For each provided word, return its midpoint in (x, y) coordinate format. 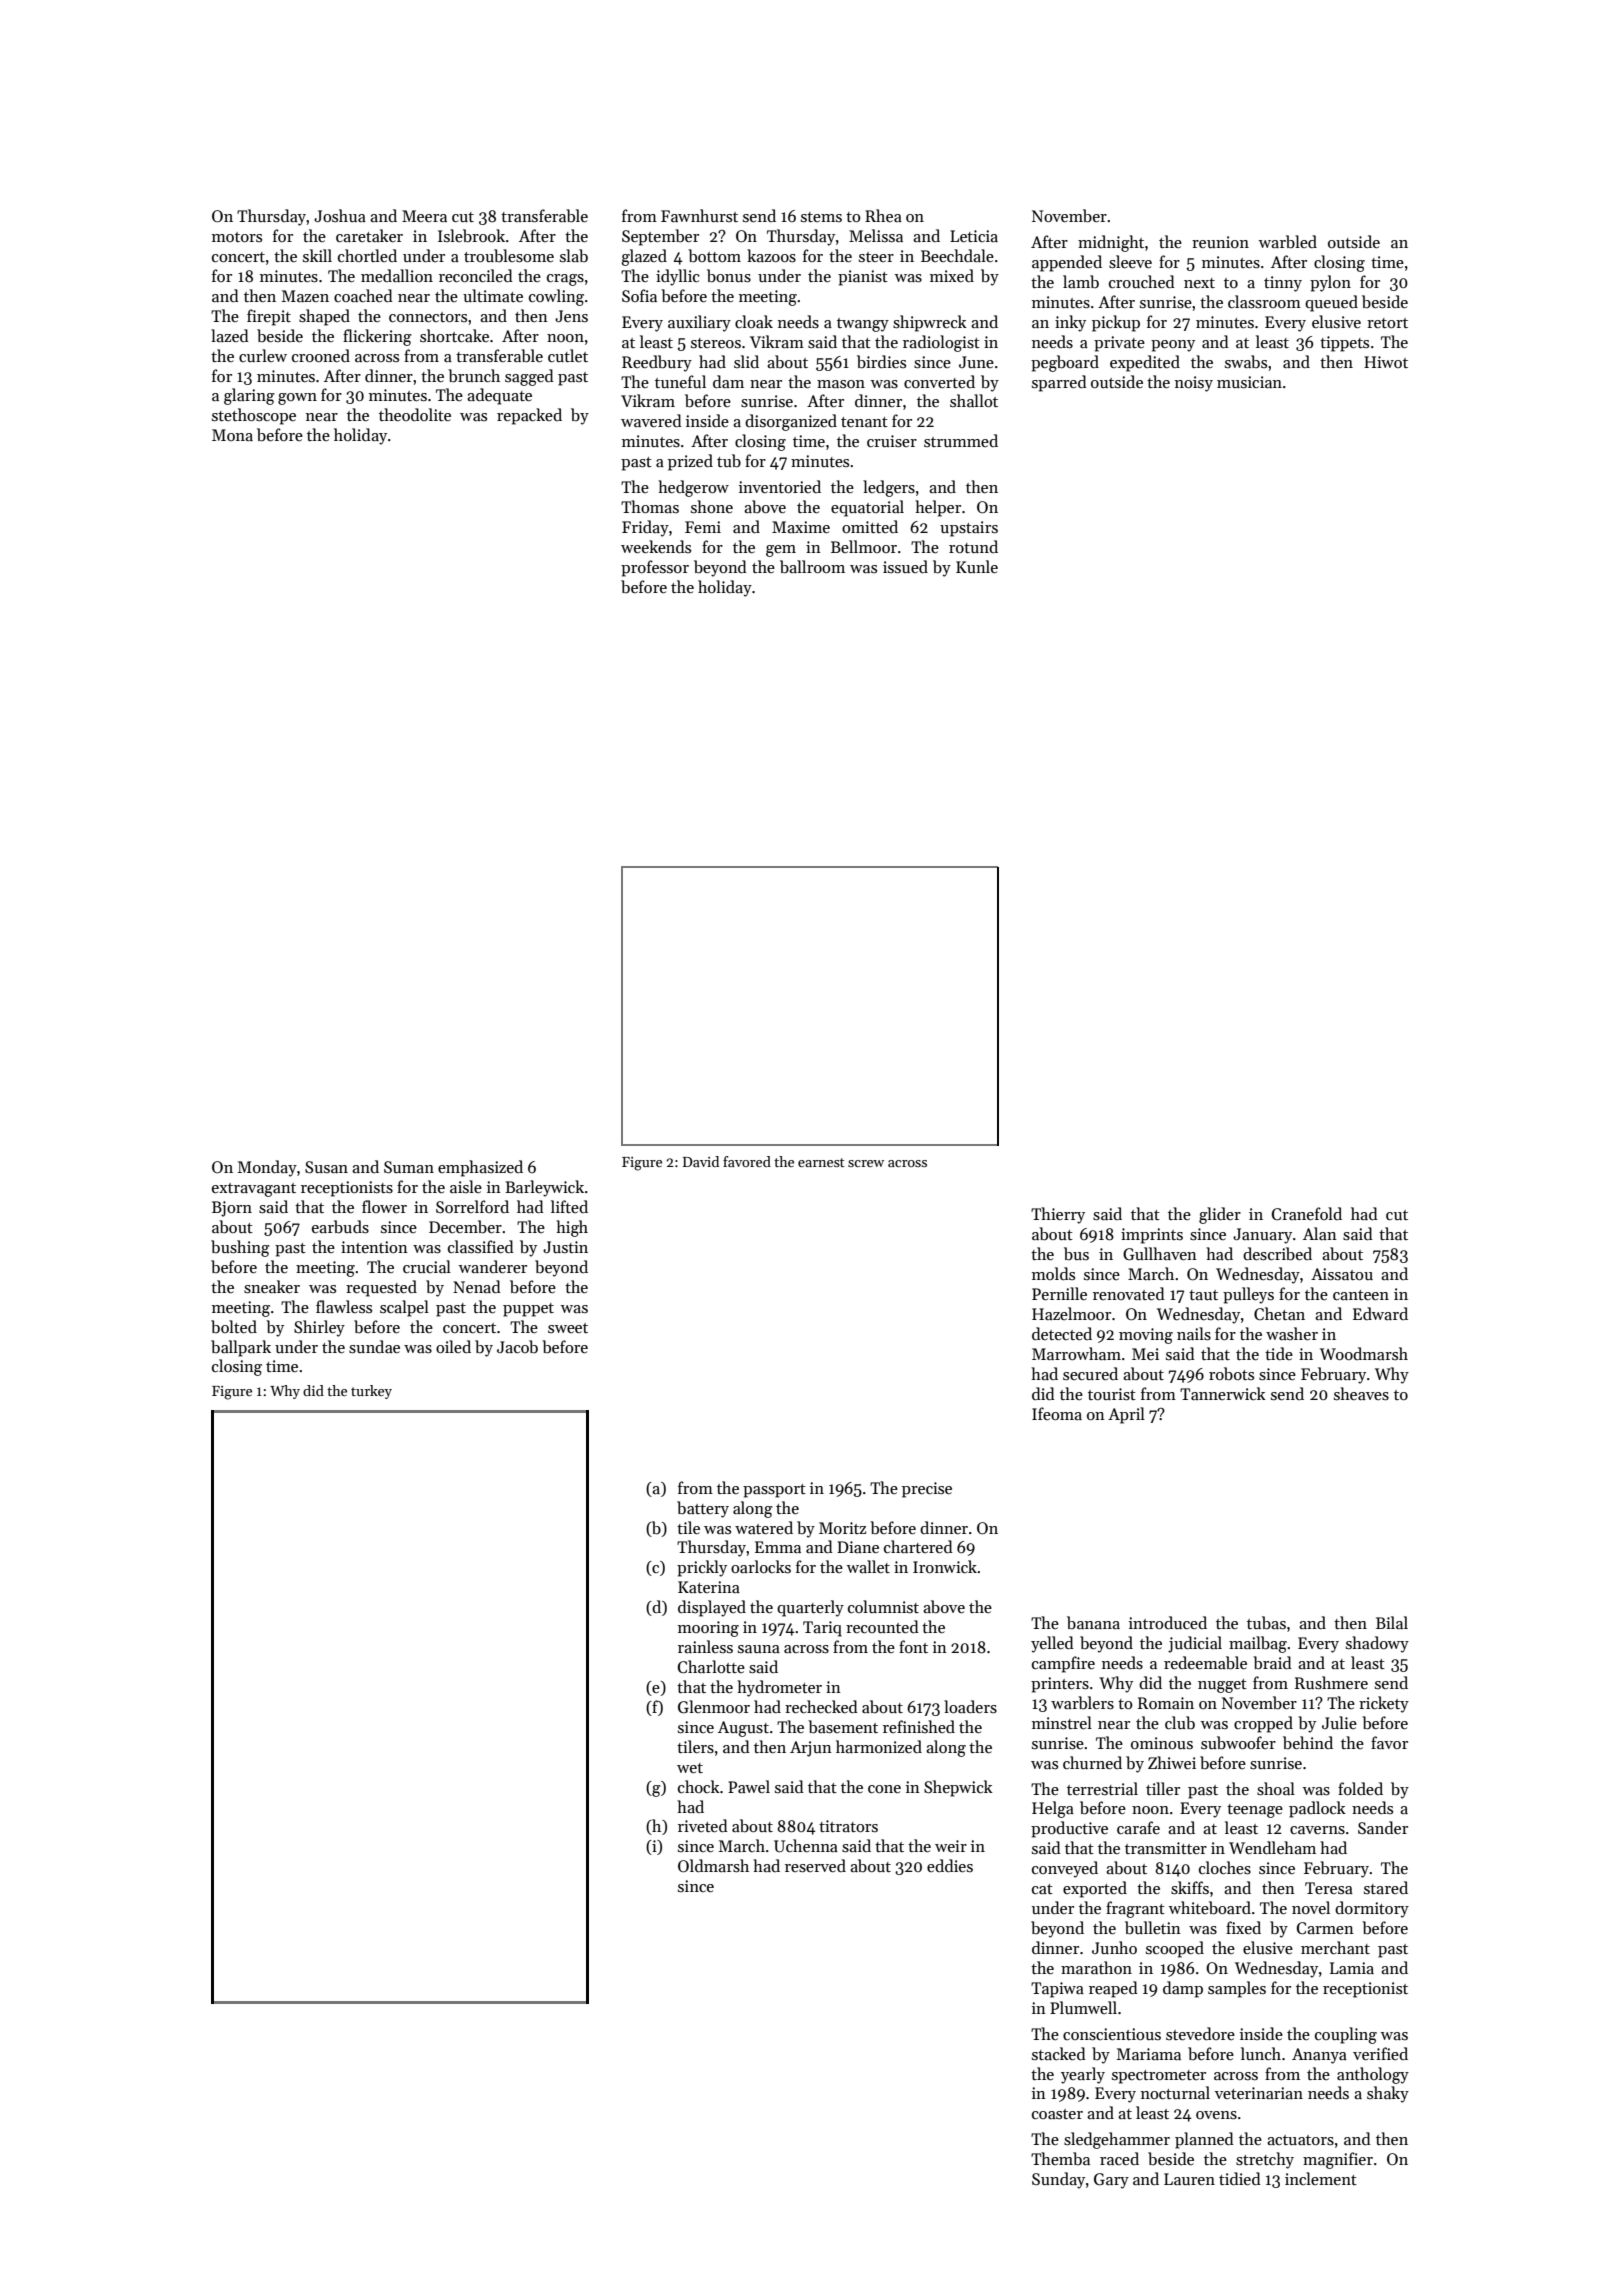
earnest (821, 1162)
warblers (1082, 1703)
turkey (371, 1392)
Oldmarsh (713, 1866)
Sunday (1058, 2180)
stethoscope (254, 416)
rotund (973, 546)
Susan (326, 1167)
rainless (705, 1646)
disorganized (791, 422)
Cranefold (1307, 1214)
